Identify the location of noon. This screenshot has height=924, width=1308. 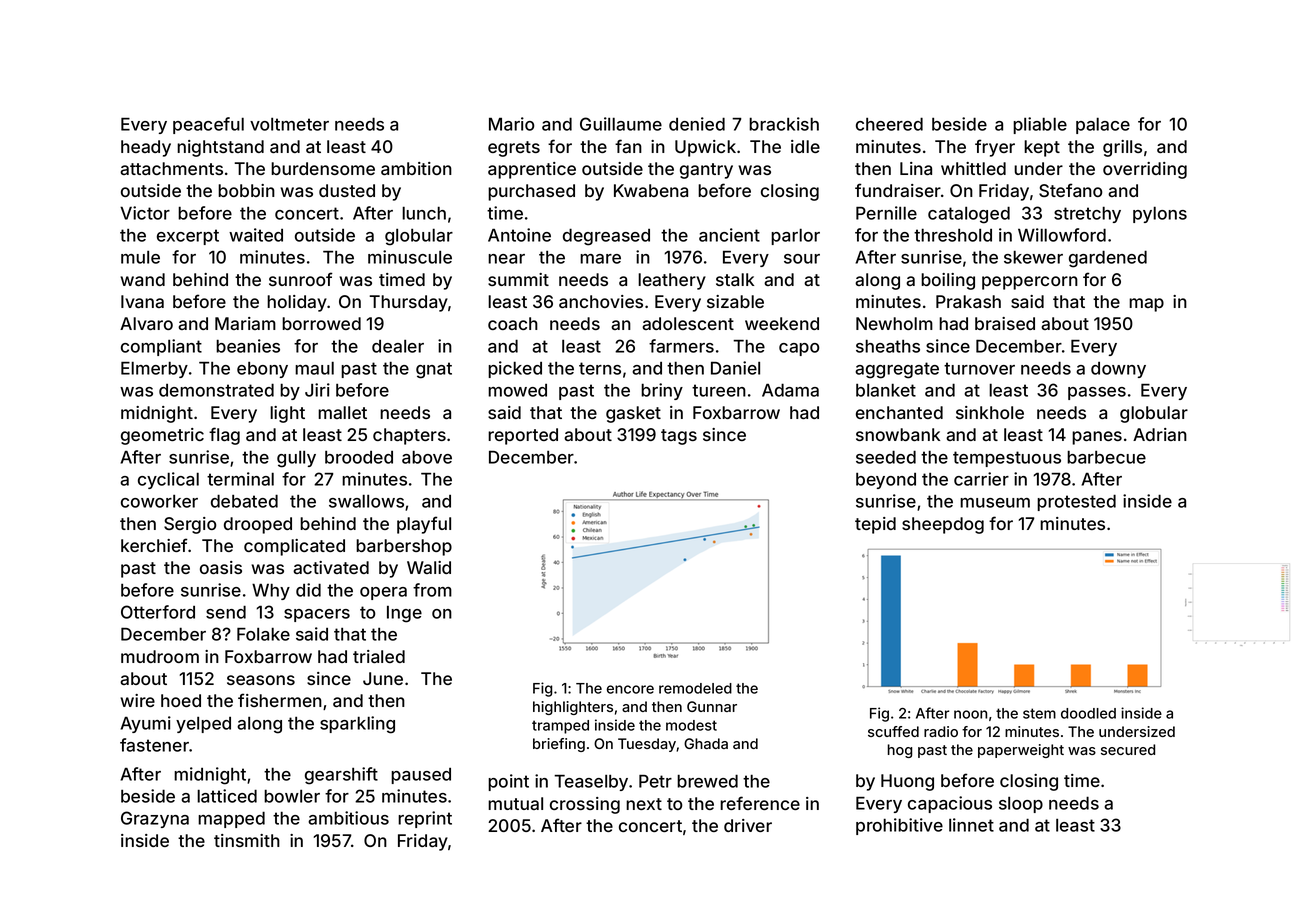
(970, 714).
